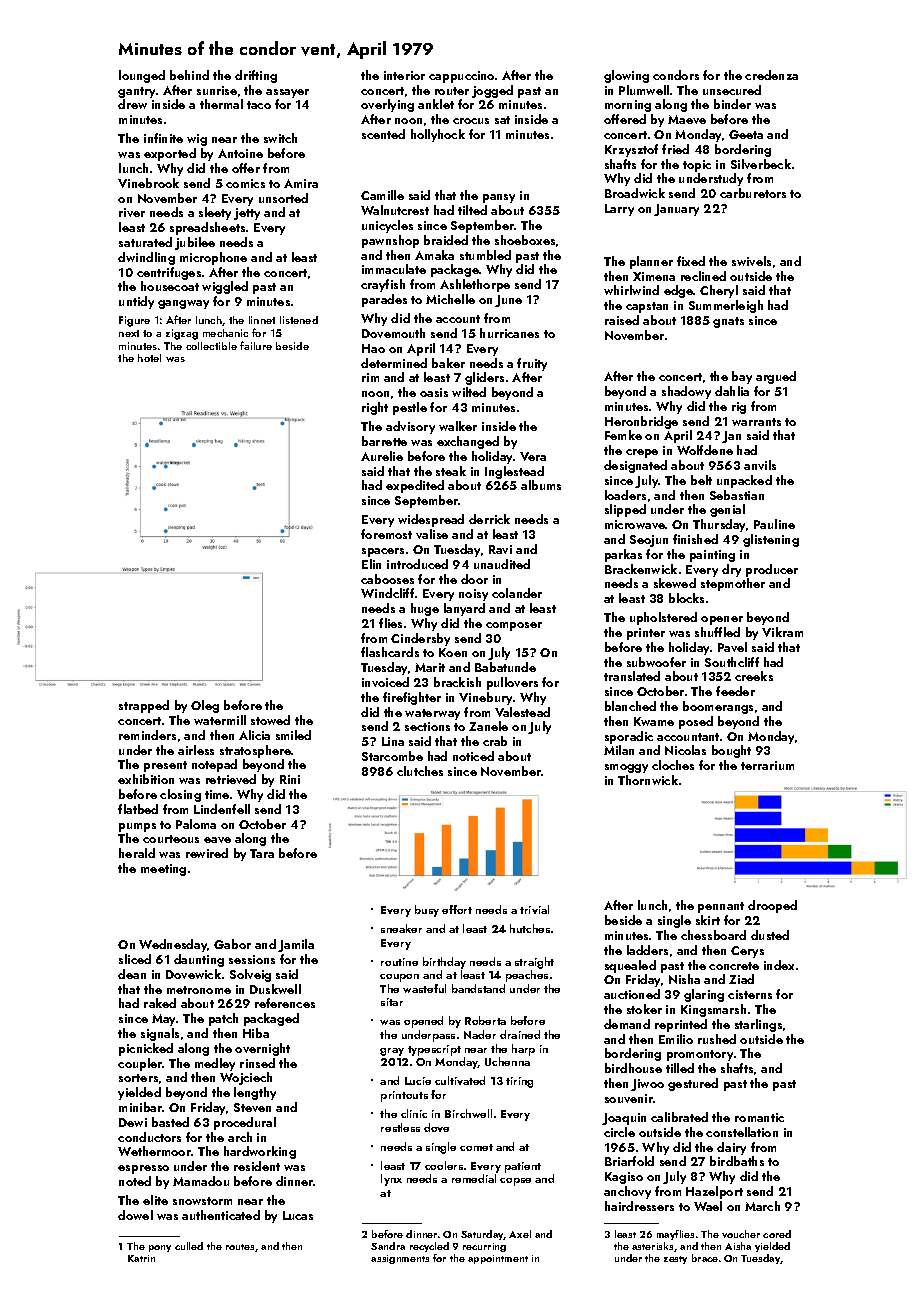 This screenshot has height=1308, width=924. I want to click on Valestead, so click(522, 712).
